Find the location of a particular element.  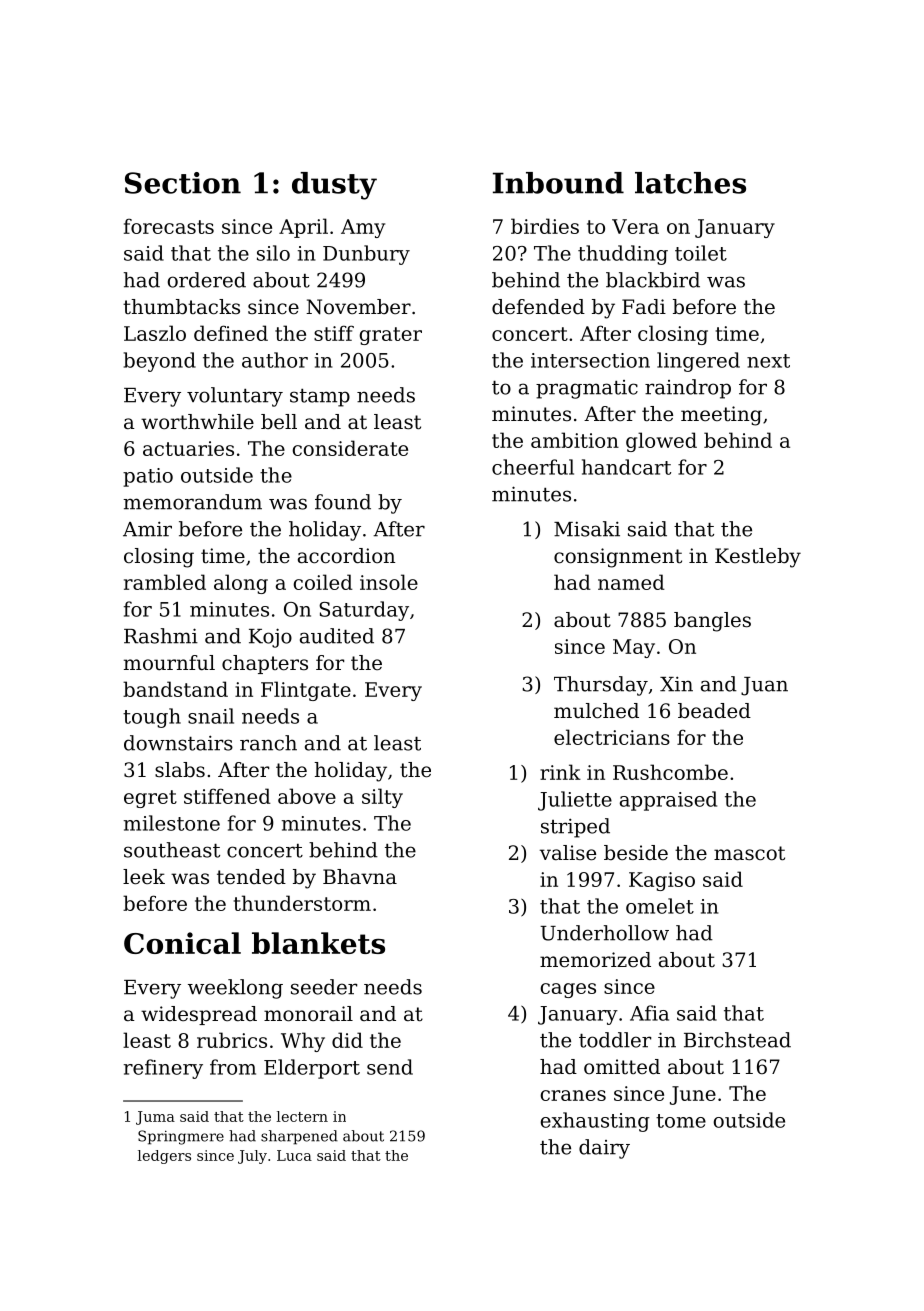

Birchstead is located at coordinates (737, 1040).
